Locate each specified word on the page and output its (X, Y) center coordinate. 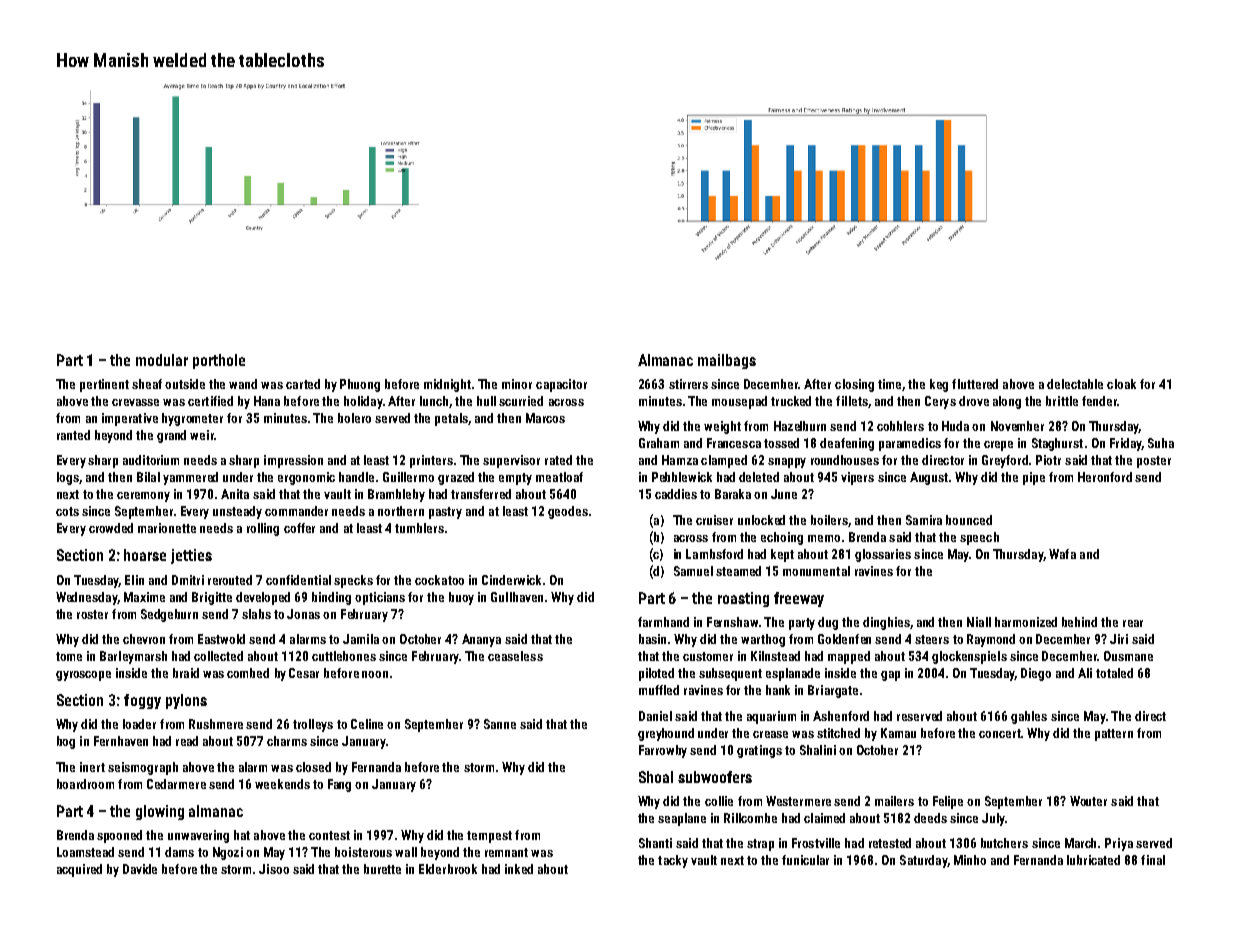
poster (1154, 462)
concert (1000, 733)
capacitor (561, 385)
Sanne (500, 724)
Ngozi (228, 853)
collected (218, 656)
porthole (219, 361)
